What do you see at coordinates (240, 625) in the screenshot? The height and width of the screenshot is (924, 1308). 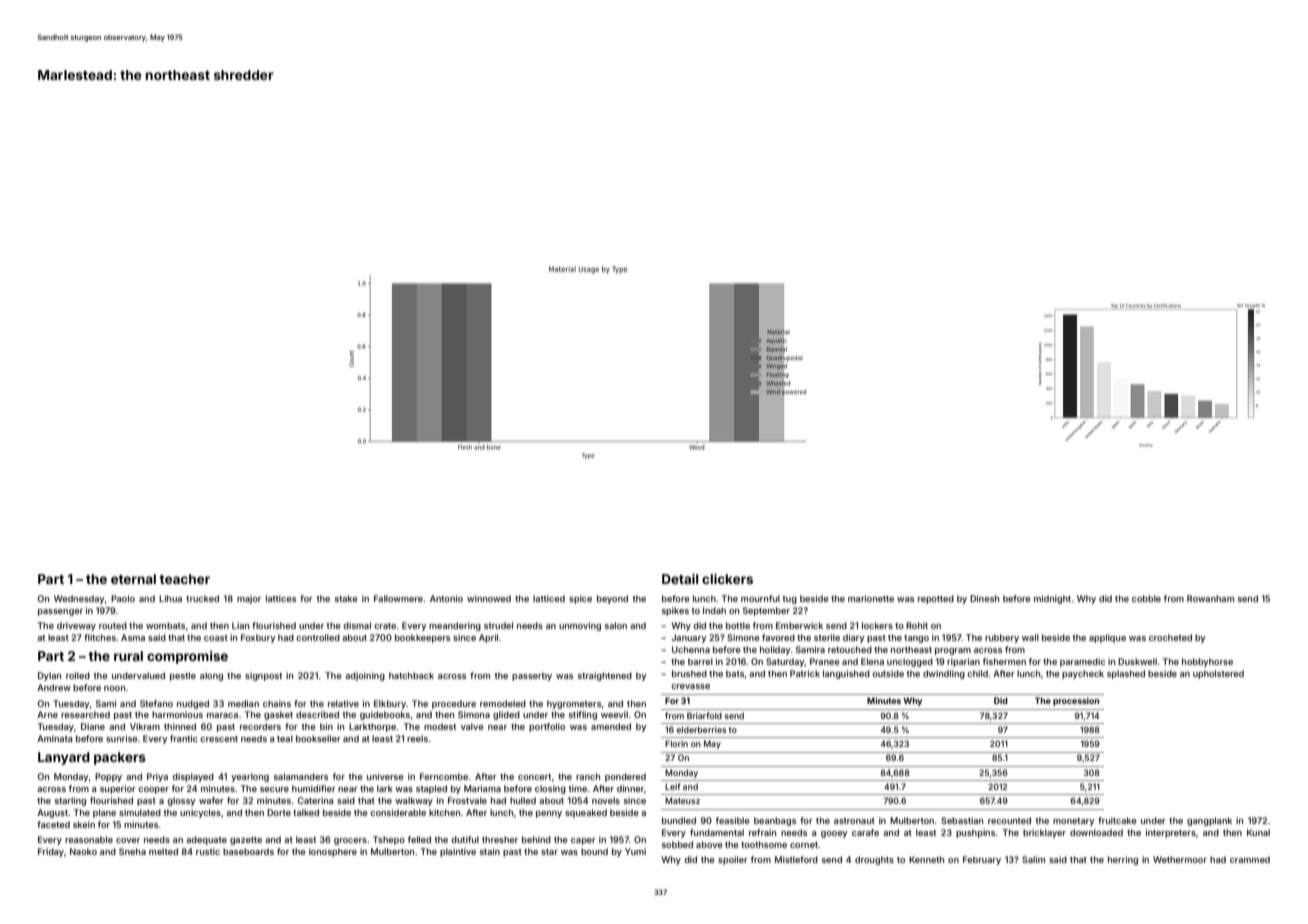 I see `Lian` at bounding box center [240, 625].
